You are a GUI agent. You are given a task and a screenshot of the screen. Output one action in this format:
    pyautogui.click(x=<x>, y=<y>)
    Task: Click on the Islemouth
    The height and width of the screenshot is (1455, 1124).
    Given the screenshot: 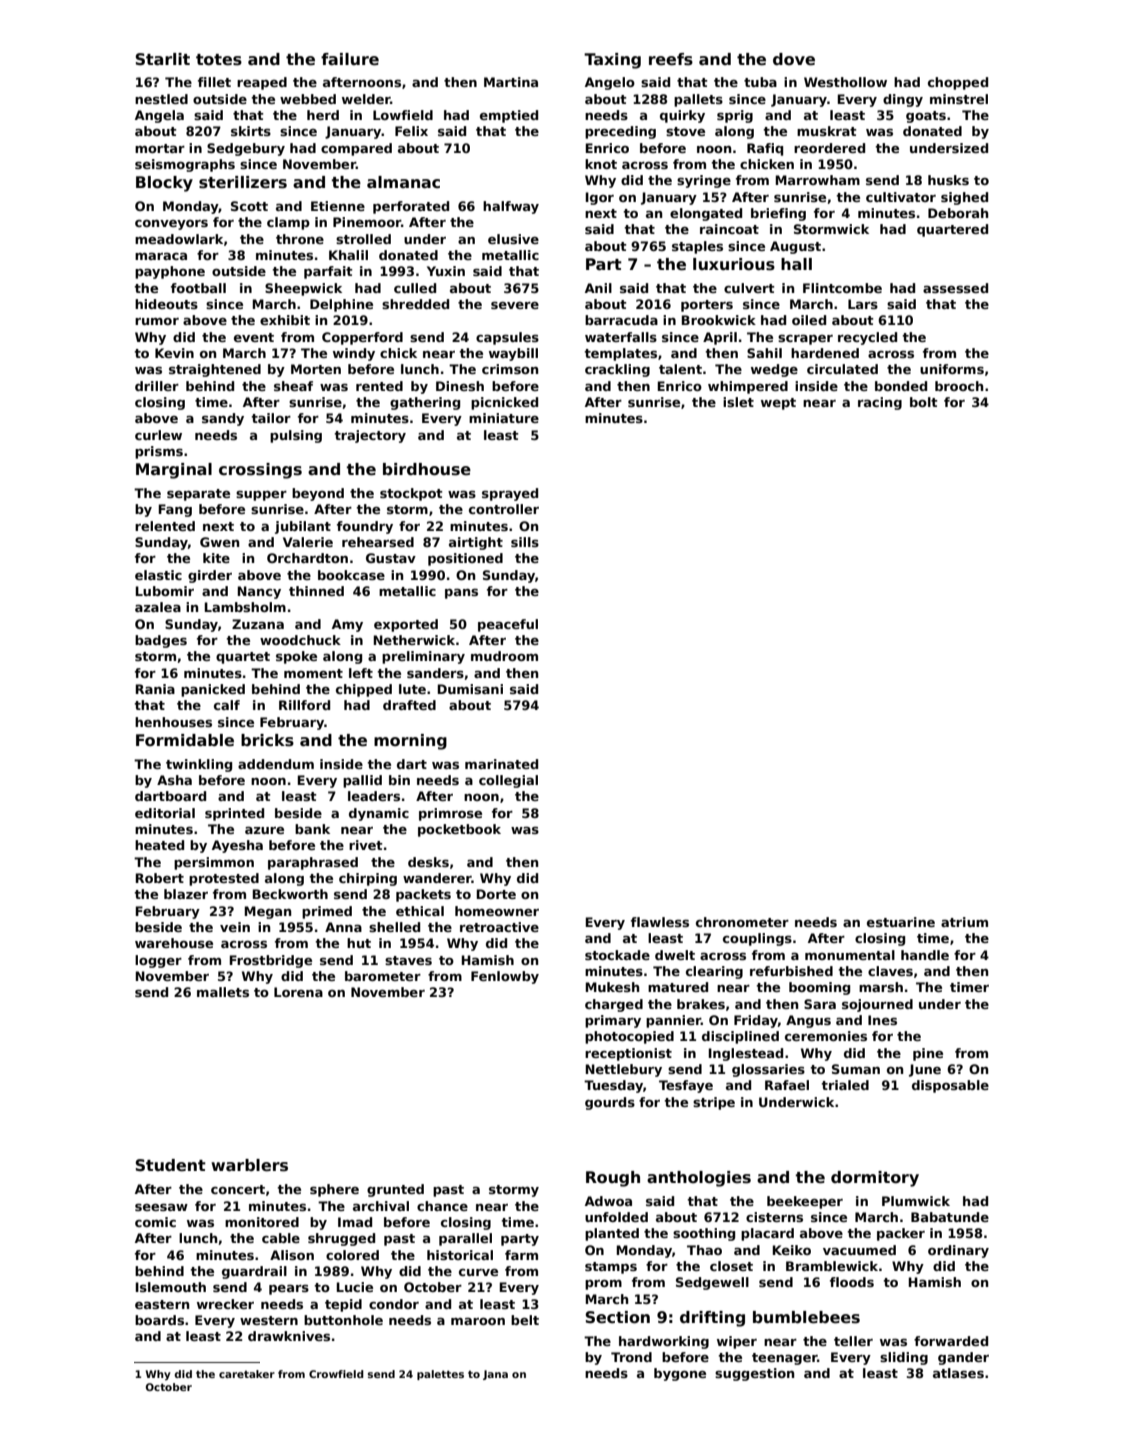 What is the action you would take?
    pyautogui.click(x=171, y=1287)
